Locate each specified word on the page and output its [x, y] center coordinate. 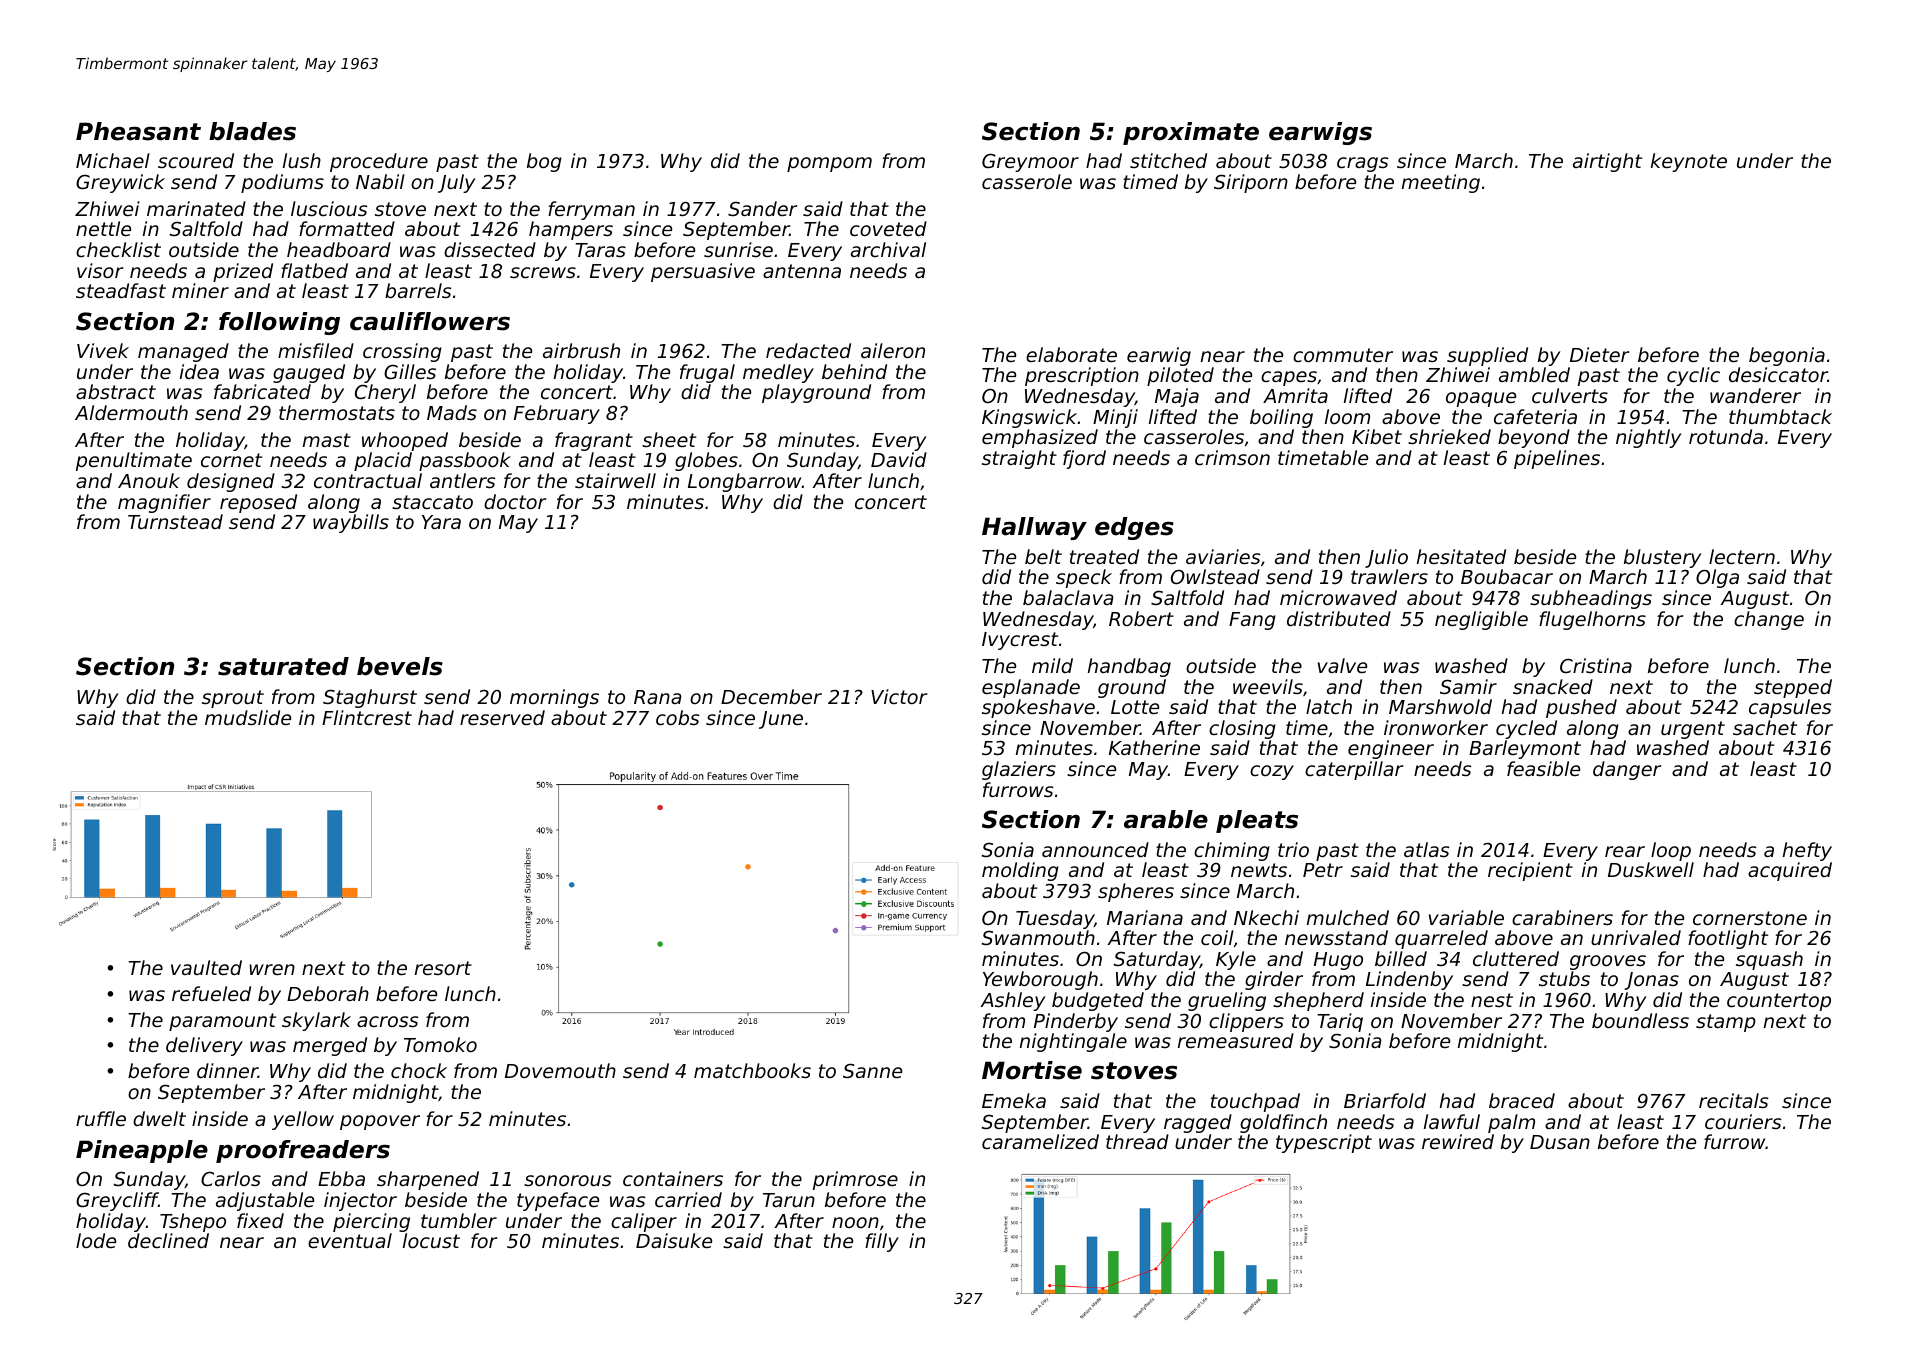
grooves [1608, 962]
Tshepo [193, 1222]
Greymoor [1030, 162]
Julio [1386, 558]
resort [443, 968]
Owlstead [1215, 576]
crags [1362, 164]
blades [252, 131]
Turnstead [175, 521]
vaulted [206, 967]
